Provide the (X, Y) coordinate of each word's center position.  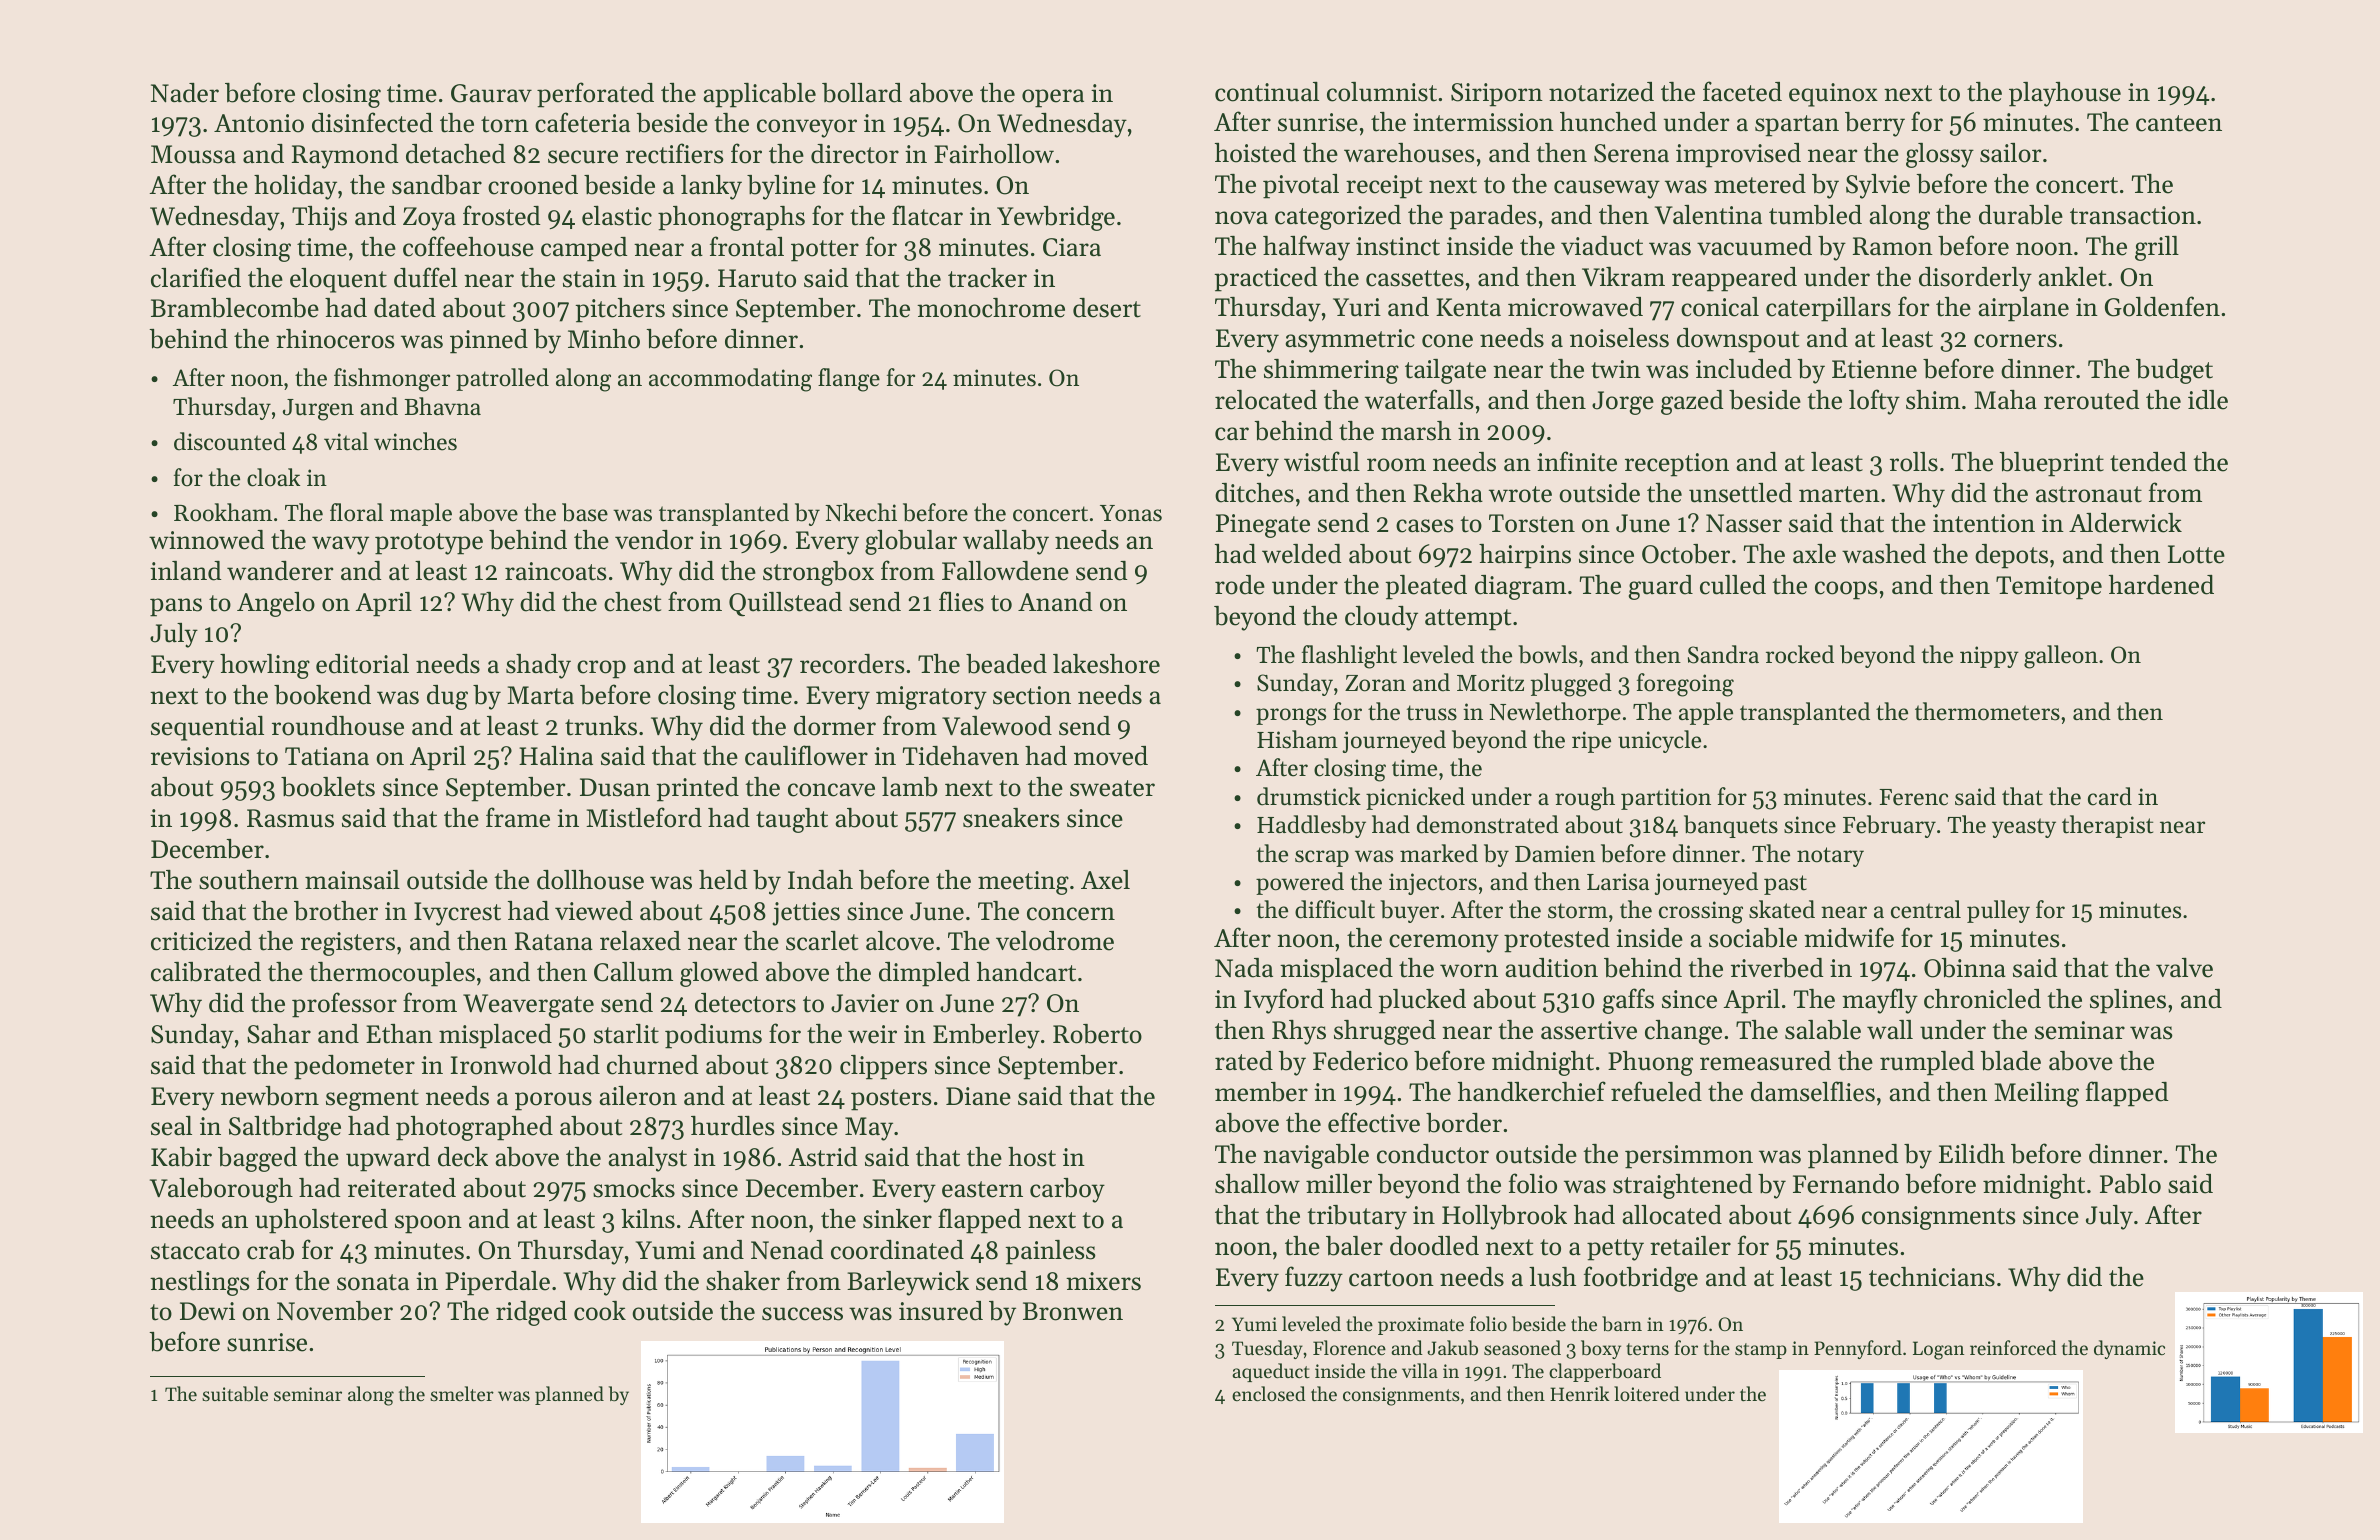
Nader (185, 93)
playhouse (2065, 94)
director (855, 154)
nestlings (200, 1283)
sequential (207, 728)
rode (1240, 585)
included (1744, 369)
